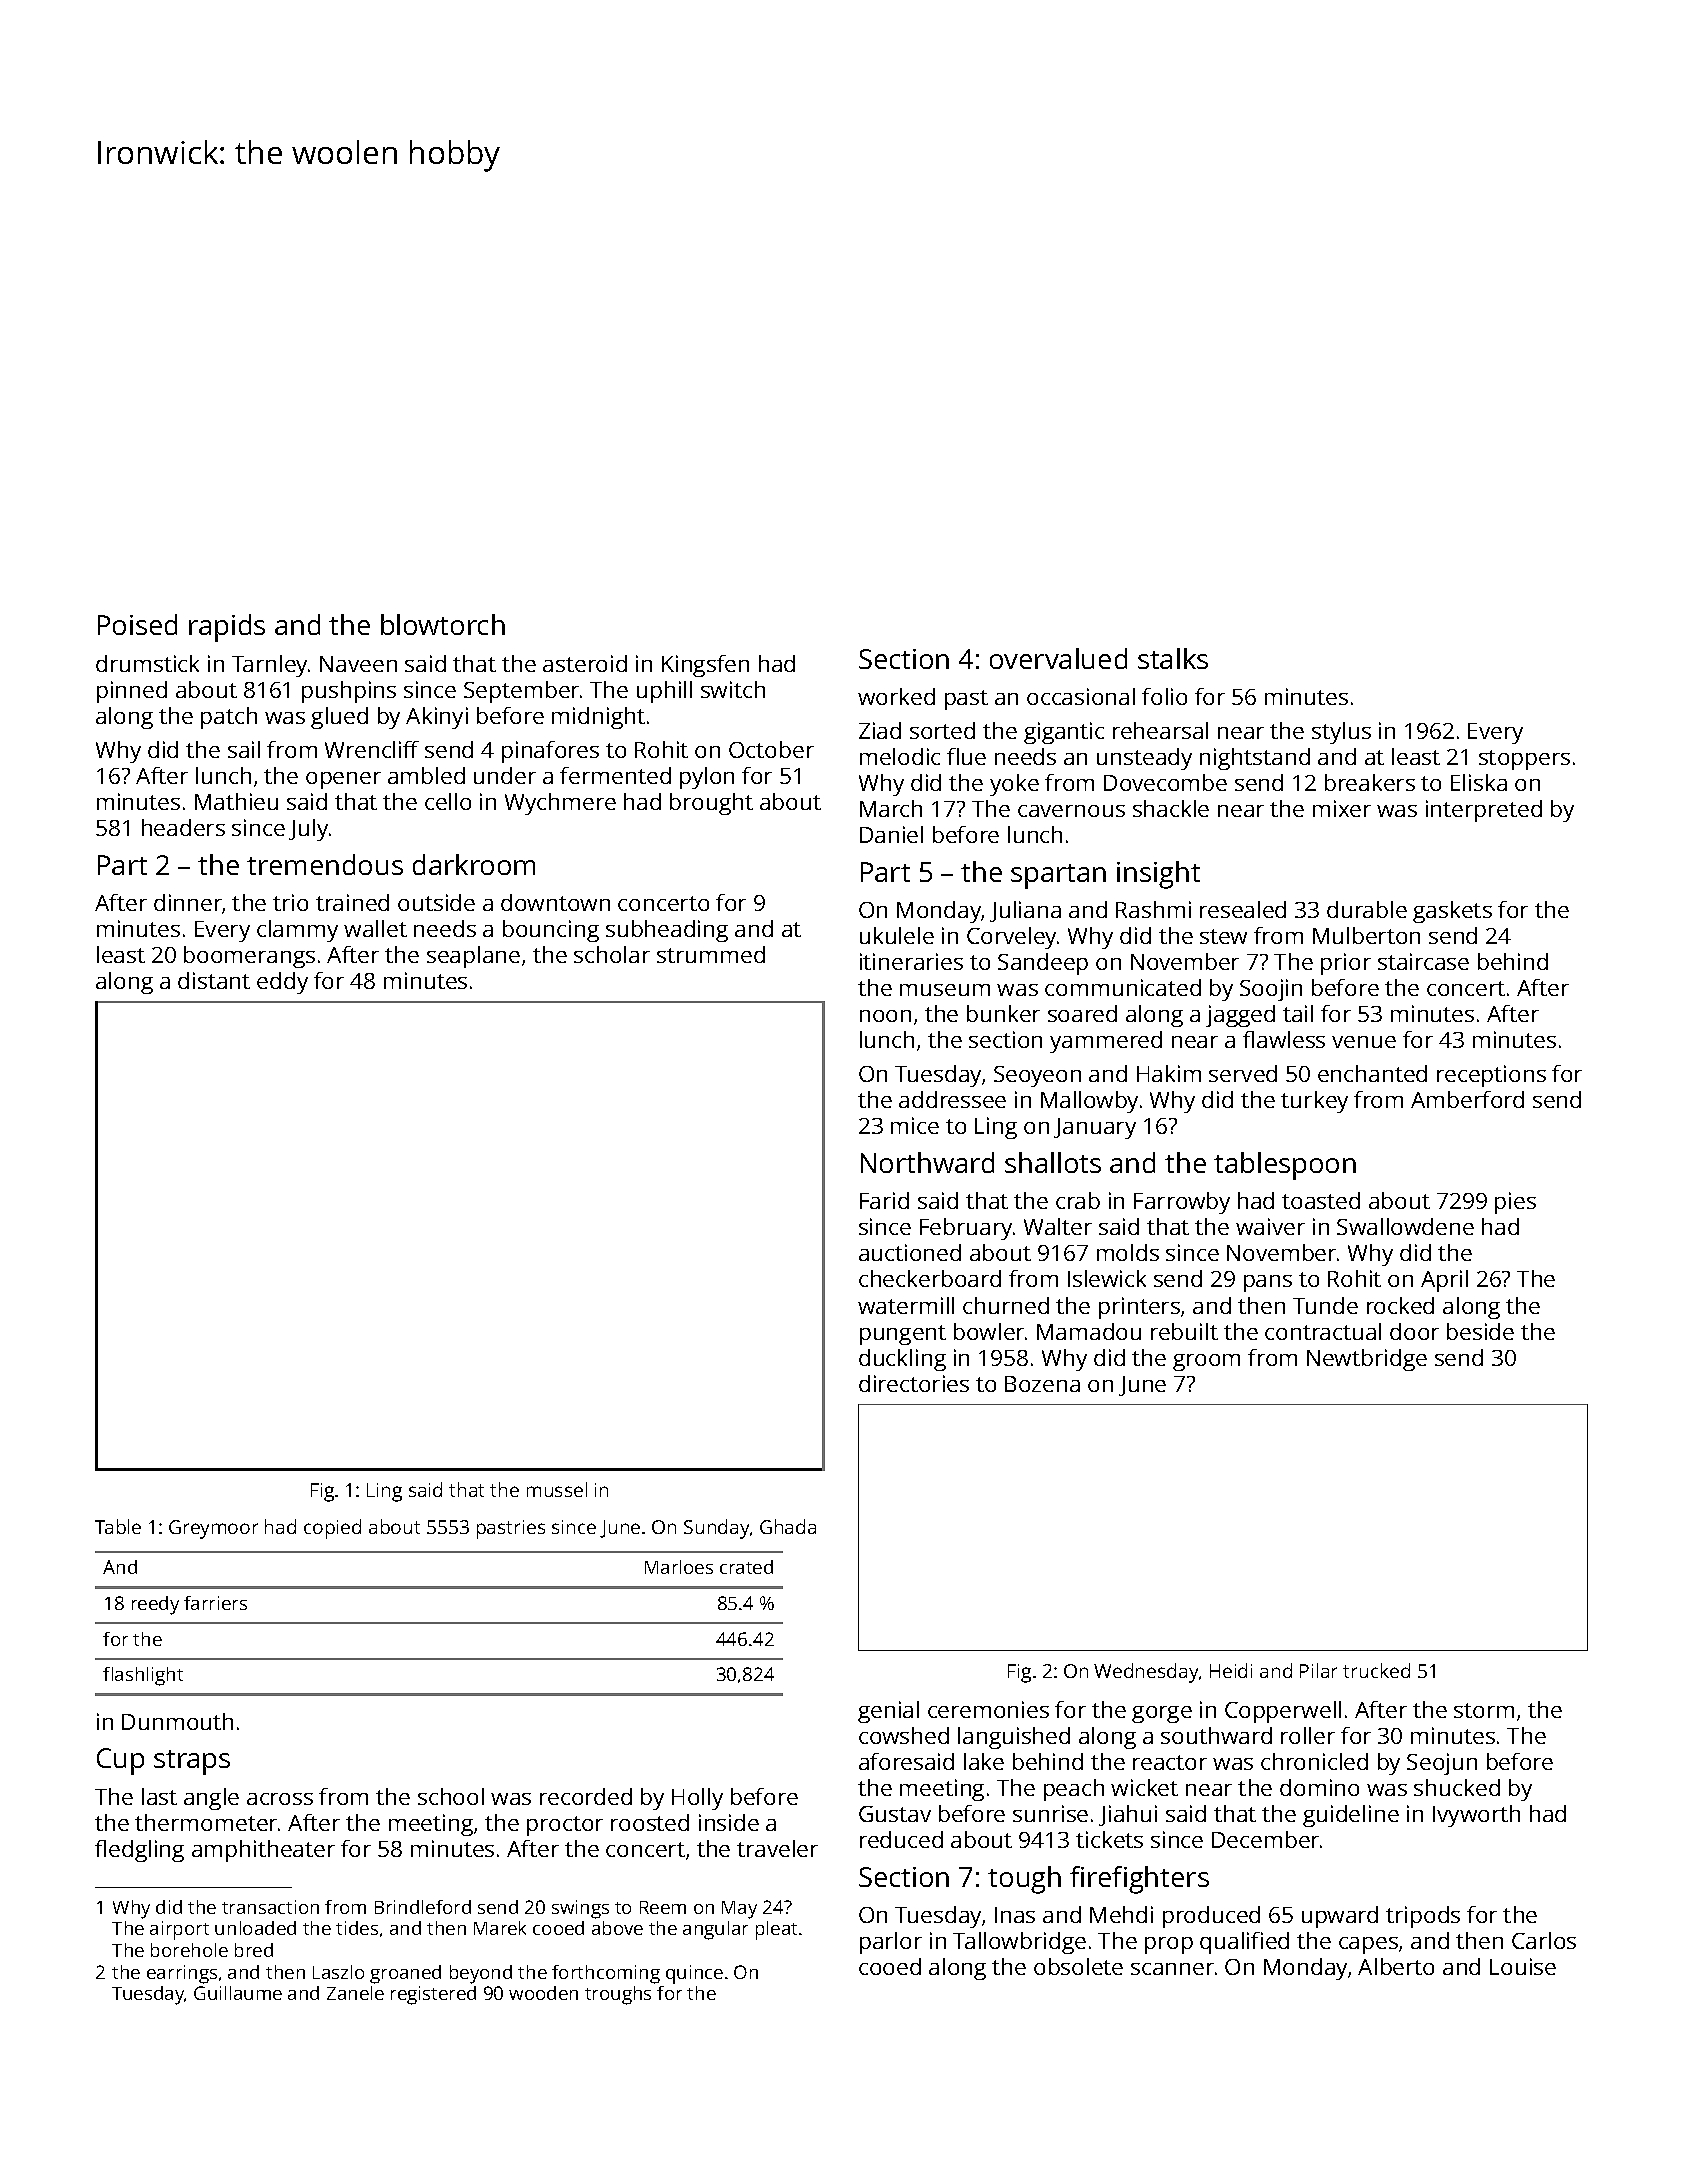 Image resolution: width=1683 pixels, height=2178 pixels. Describe the element at coordinates (1058, 658) in the screenshot. I see `overvalued` at that location.
